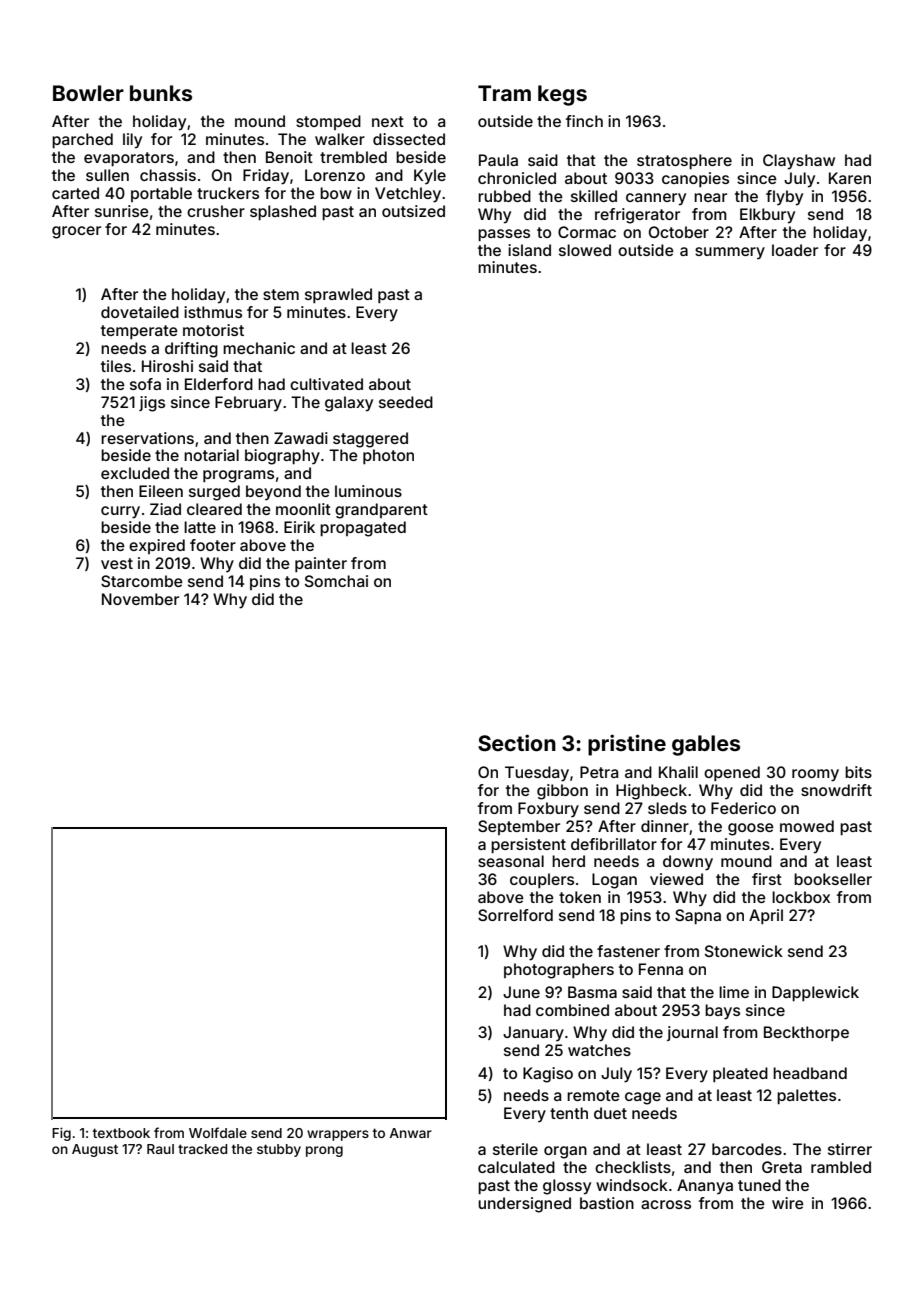 This document has height=1314, width=924. What do you see at coordinates (799, 162) in the document?
I see `Clayshaw` at bounding box center [799, 162].
